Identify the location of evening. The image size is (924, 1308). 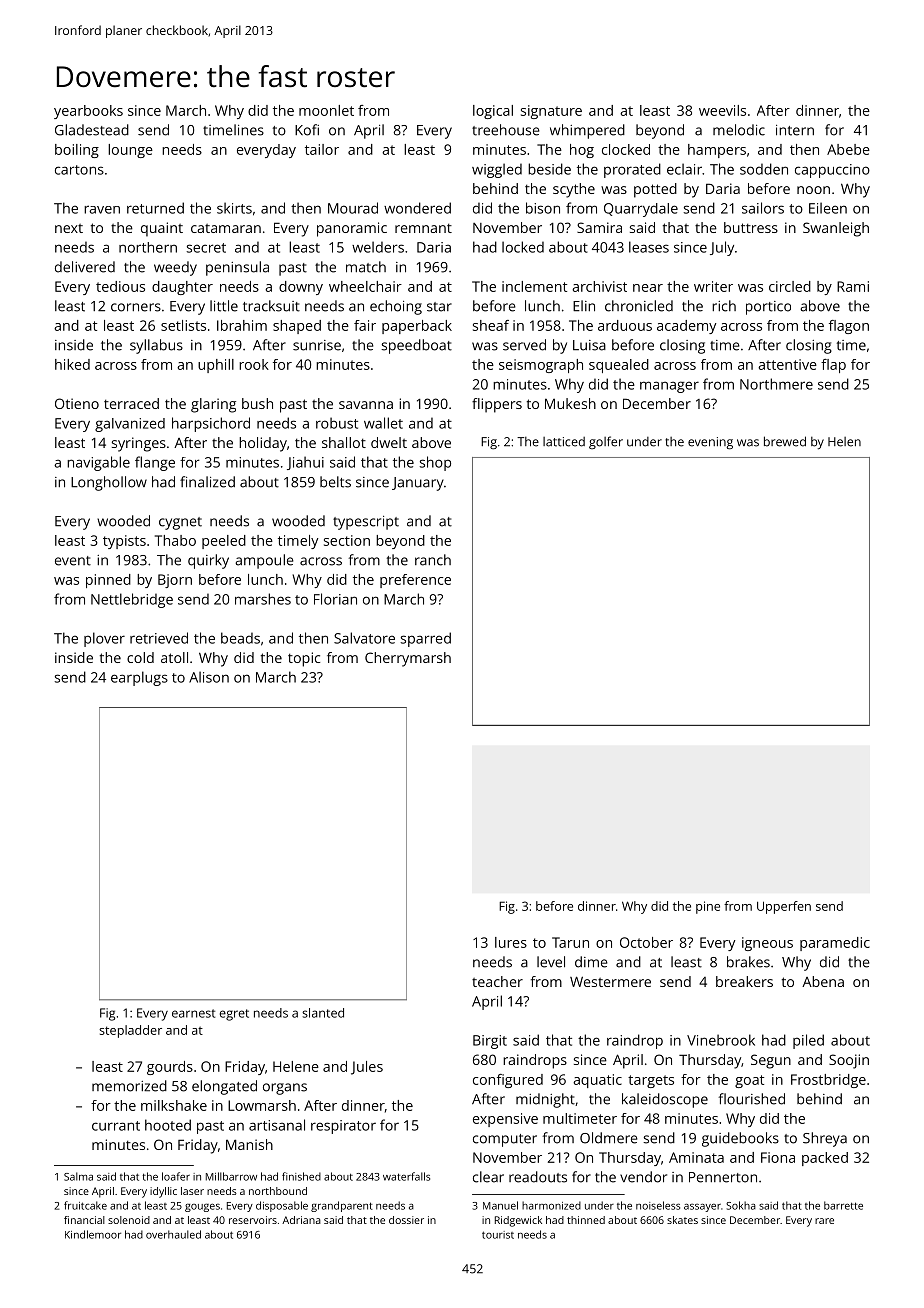
(710, 443).
